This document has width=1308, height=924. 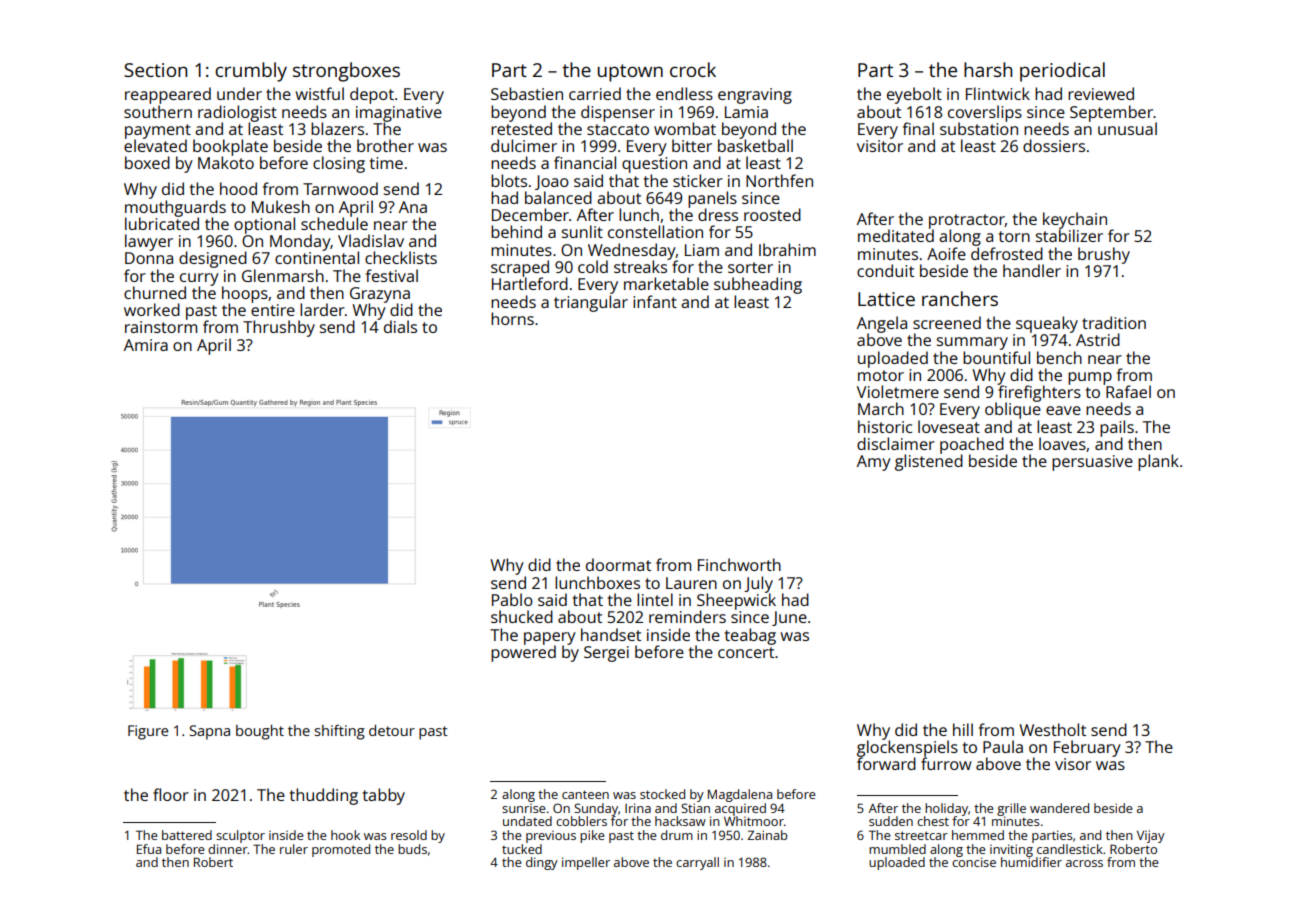 I want to click on Thrushby, so click(x=279, y=328).
